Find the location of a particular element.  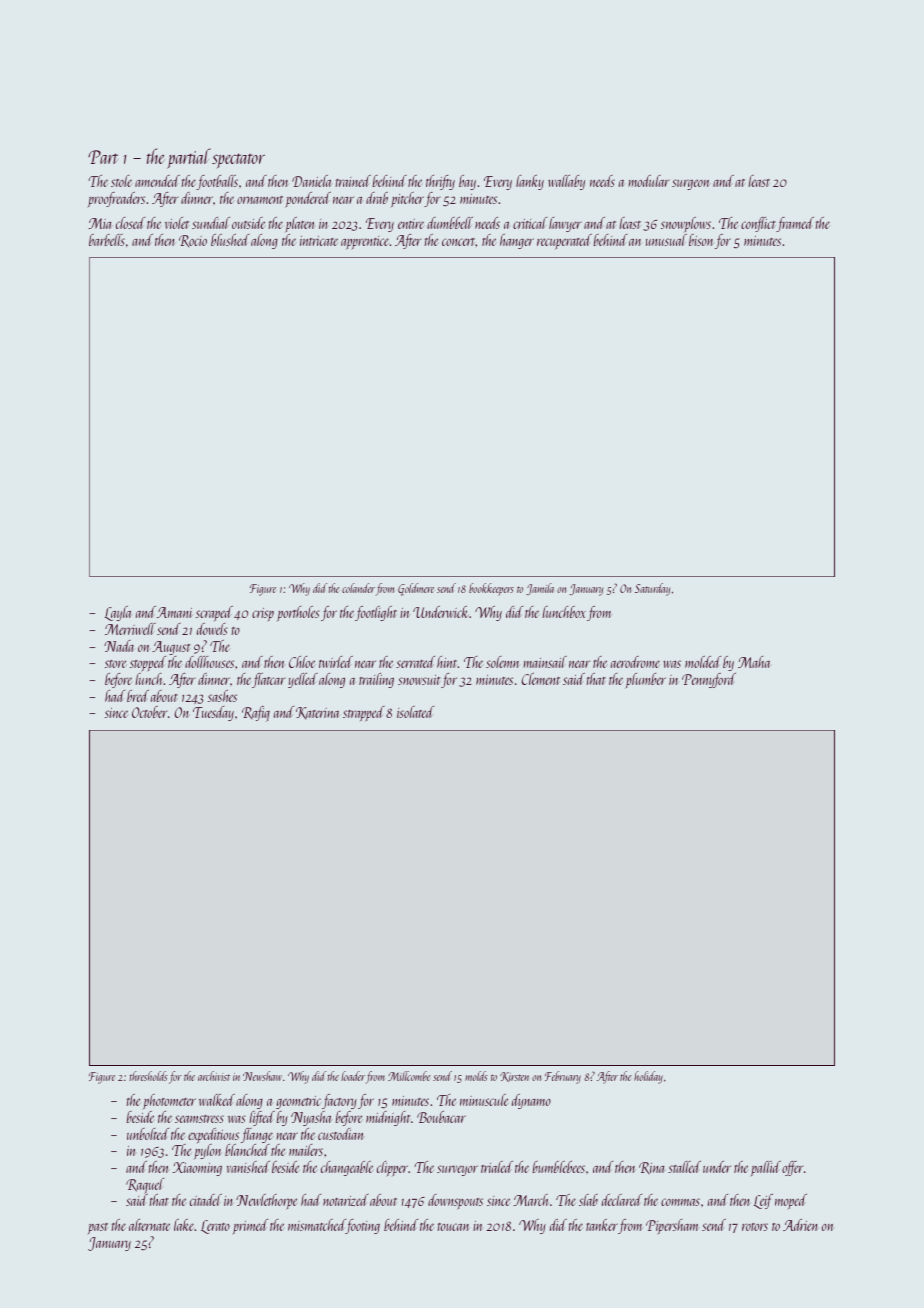

Millcombe is located at coordinates (409, 1076).
